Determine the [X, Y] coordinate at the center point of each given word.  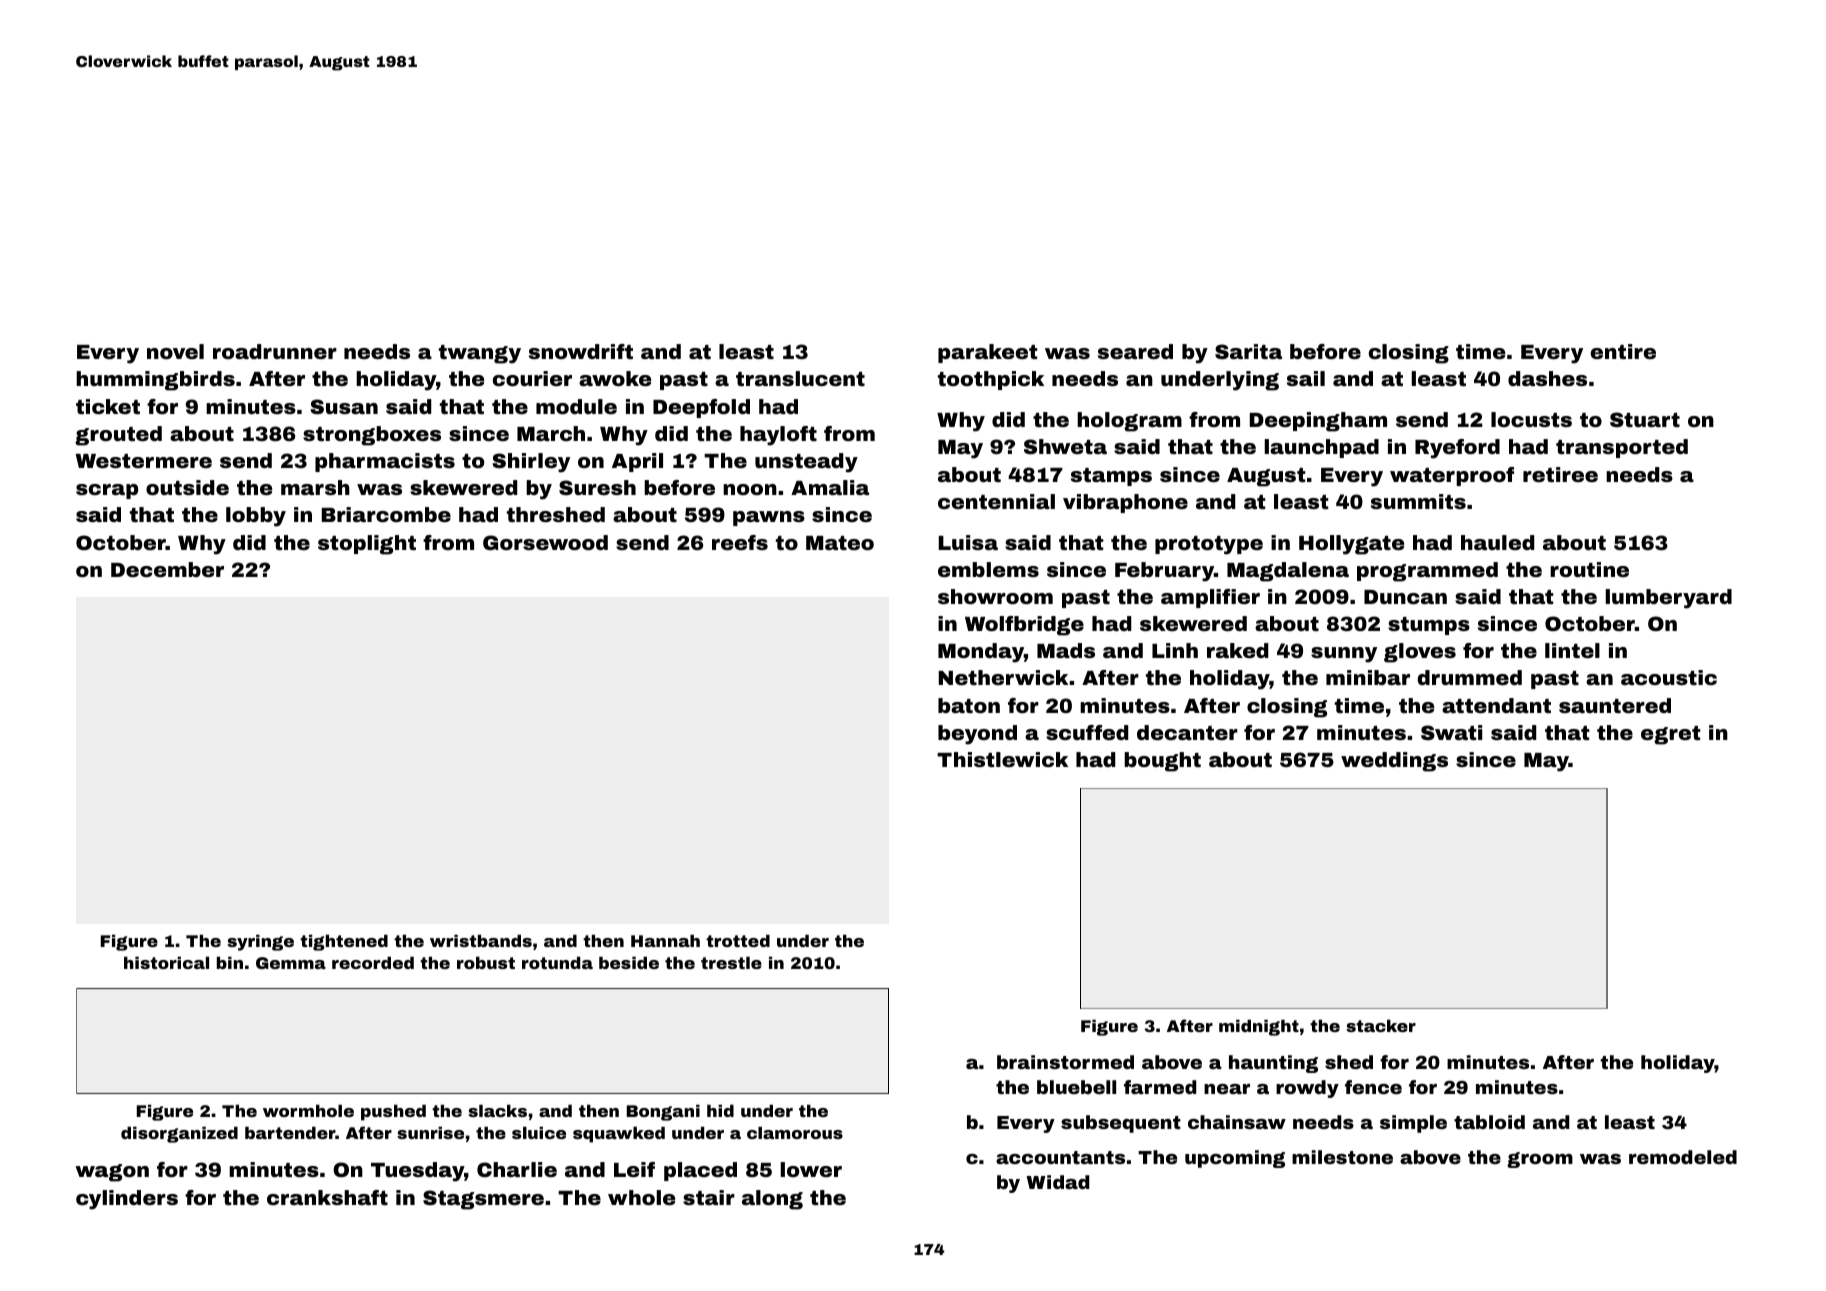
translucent [800, 378]
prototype [1209, 545]
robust [486, 962]
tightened [344, 942]
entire [1623, 351]
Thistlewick [1002, 759]
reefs [740, 542]
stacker [1381, 1025]
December [167, 569]
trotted [738, 940]
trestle [731, 962]
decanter [1187, 732]
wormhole [308, 1110]
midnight [1259, 1027]
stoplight [367, 545]
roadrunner [275, 351]
